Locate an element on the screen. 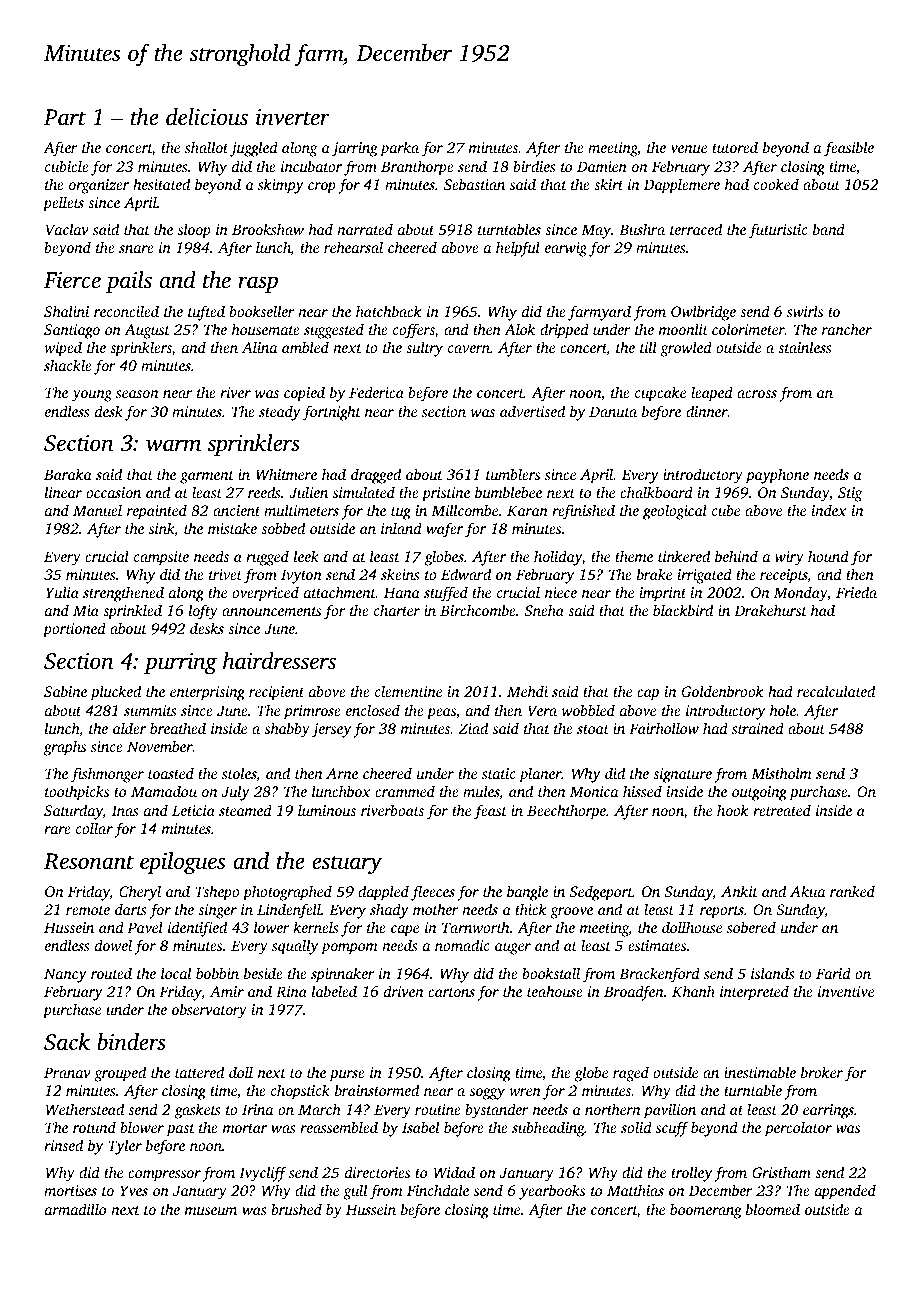 Image resolution: width=924 pixels, height=1308 pixels. identified is located at coordinates (197, 929).
